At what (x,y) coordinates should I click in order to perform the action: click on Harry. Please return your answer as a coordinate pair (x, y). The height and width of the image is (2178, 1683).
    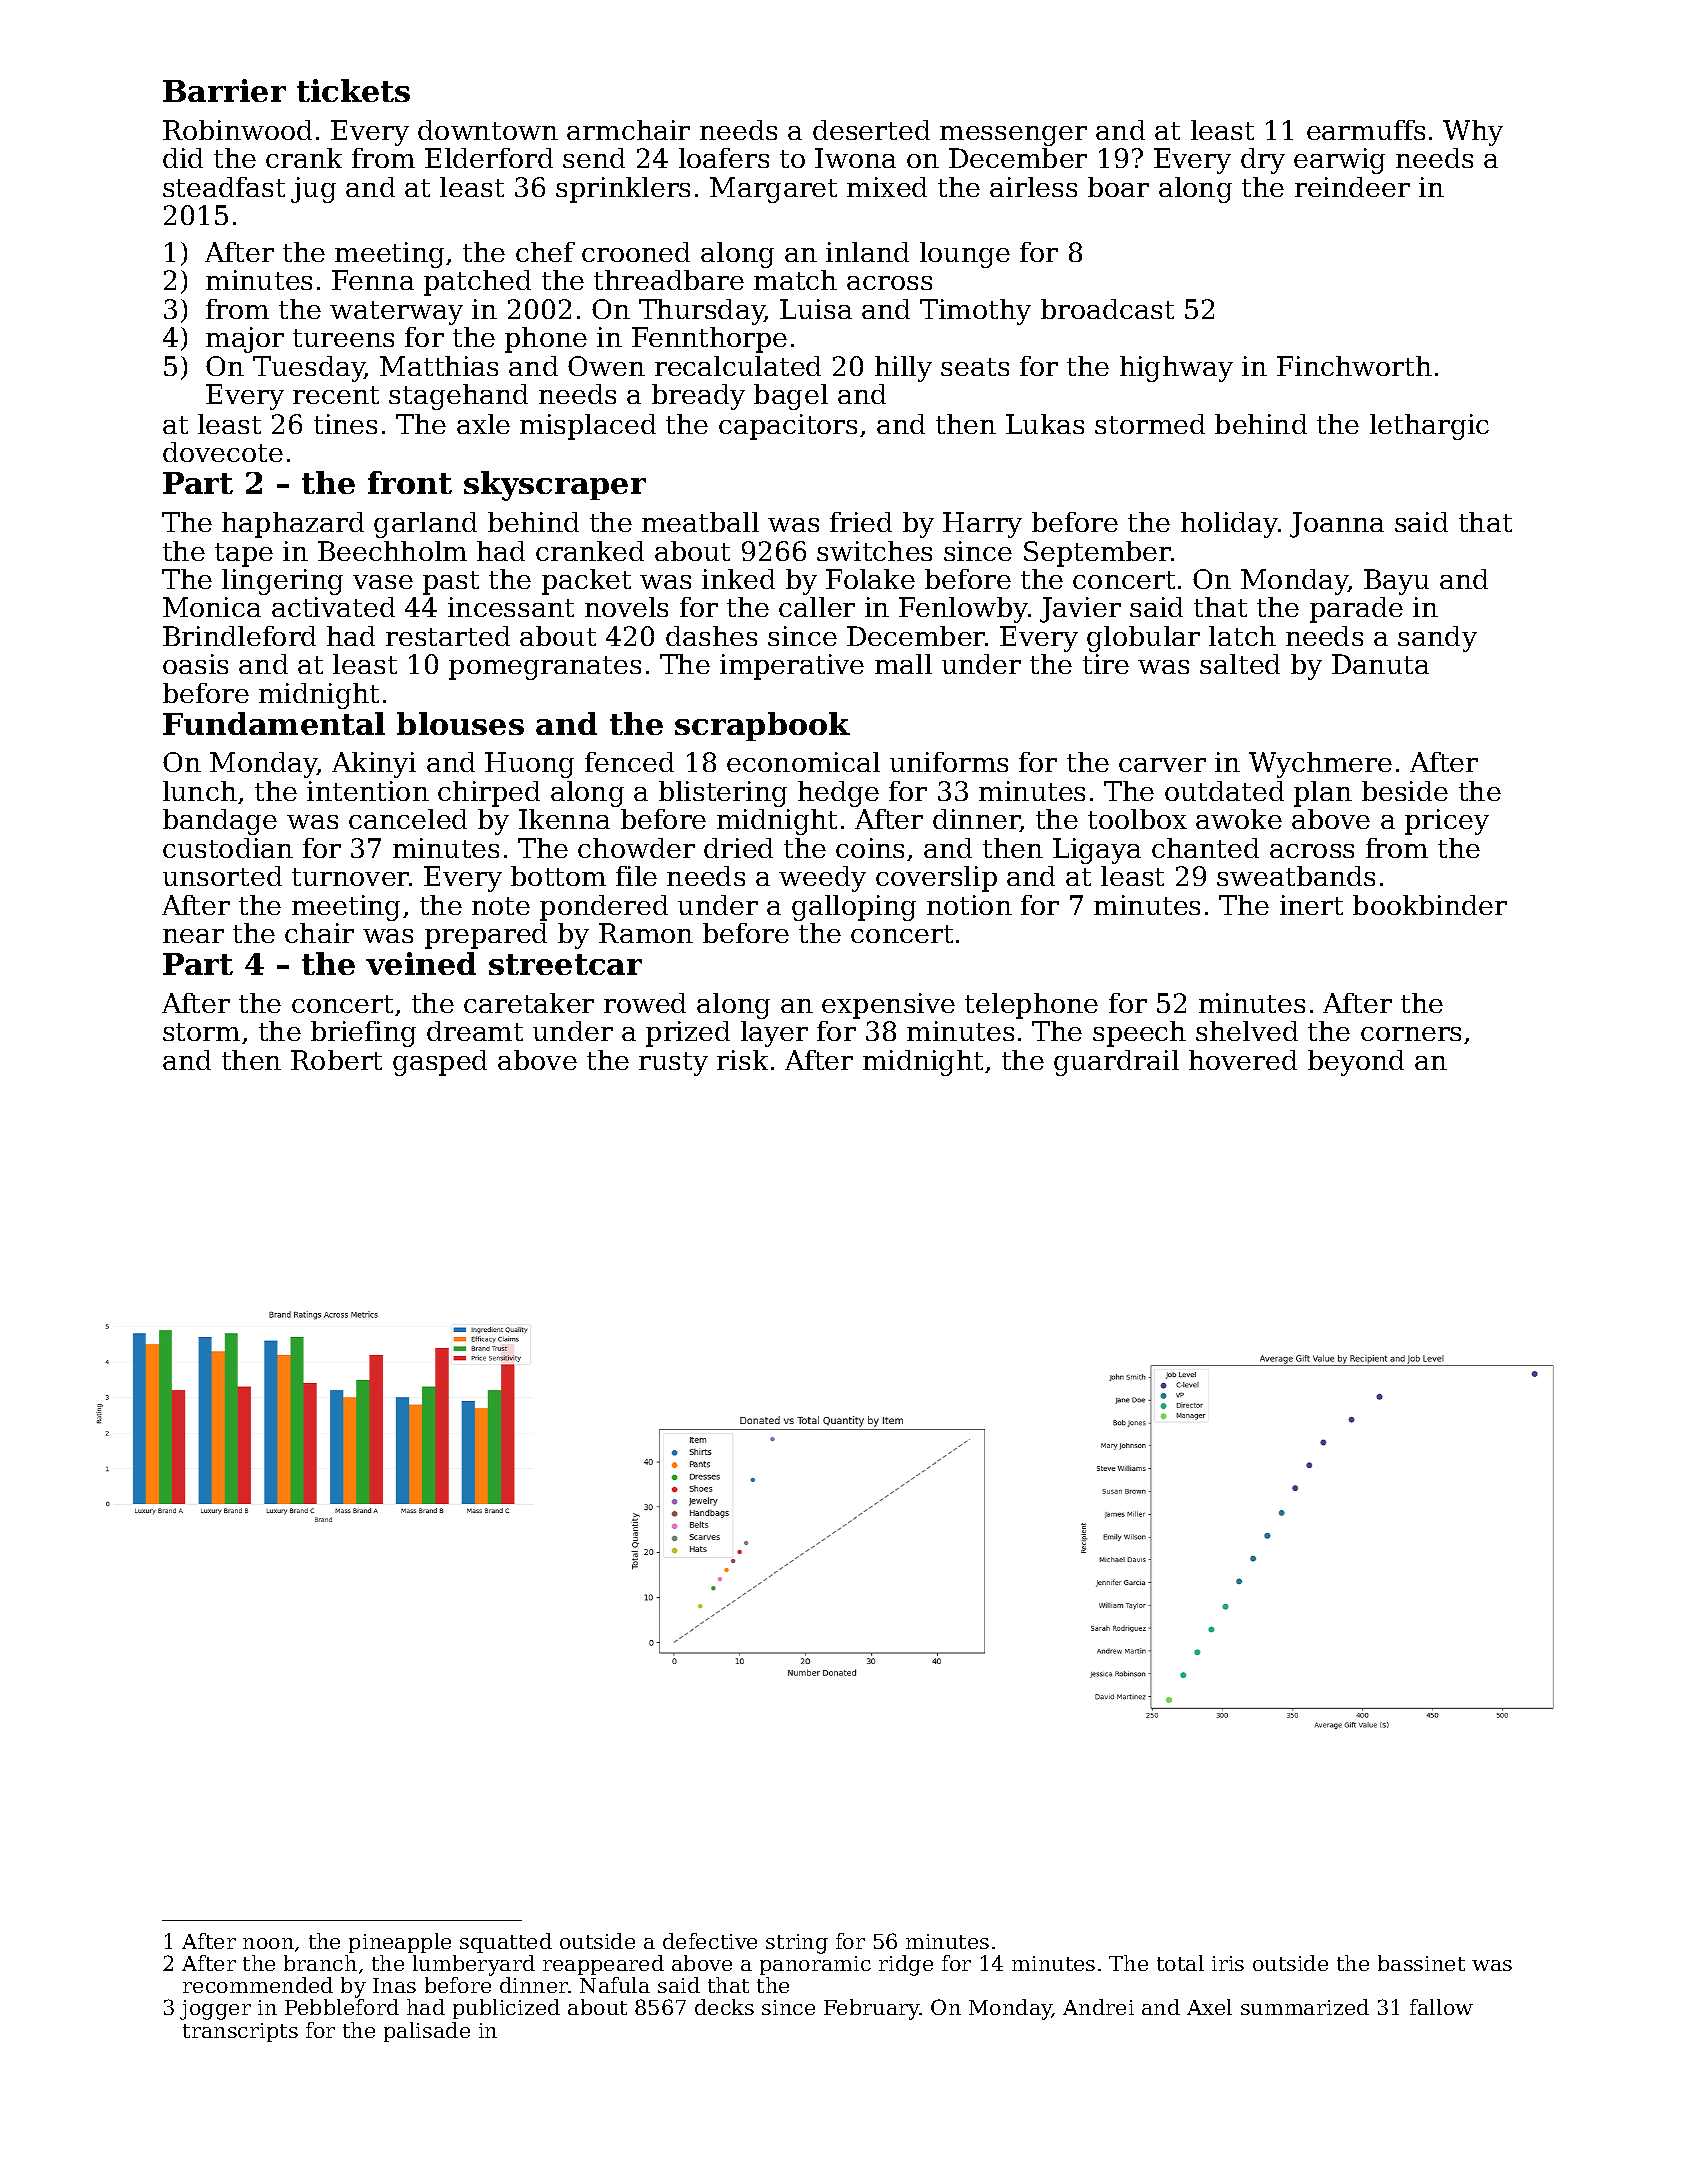
    Looking at the image, I should click on (982, 525).
